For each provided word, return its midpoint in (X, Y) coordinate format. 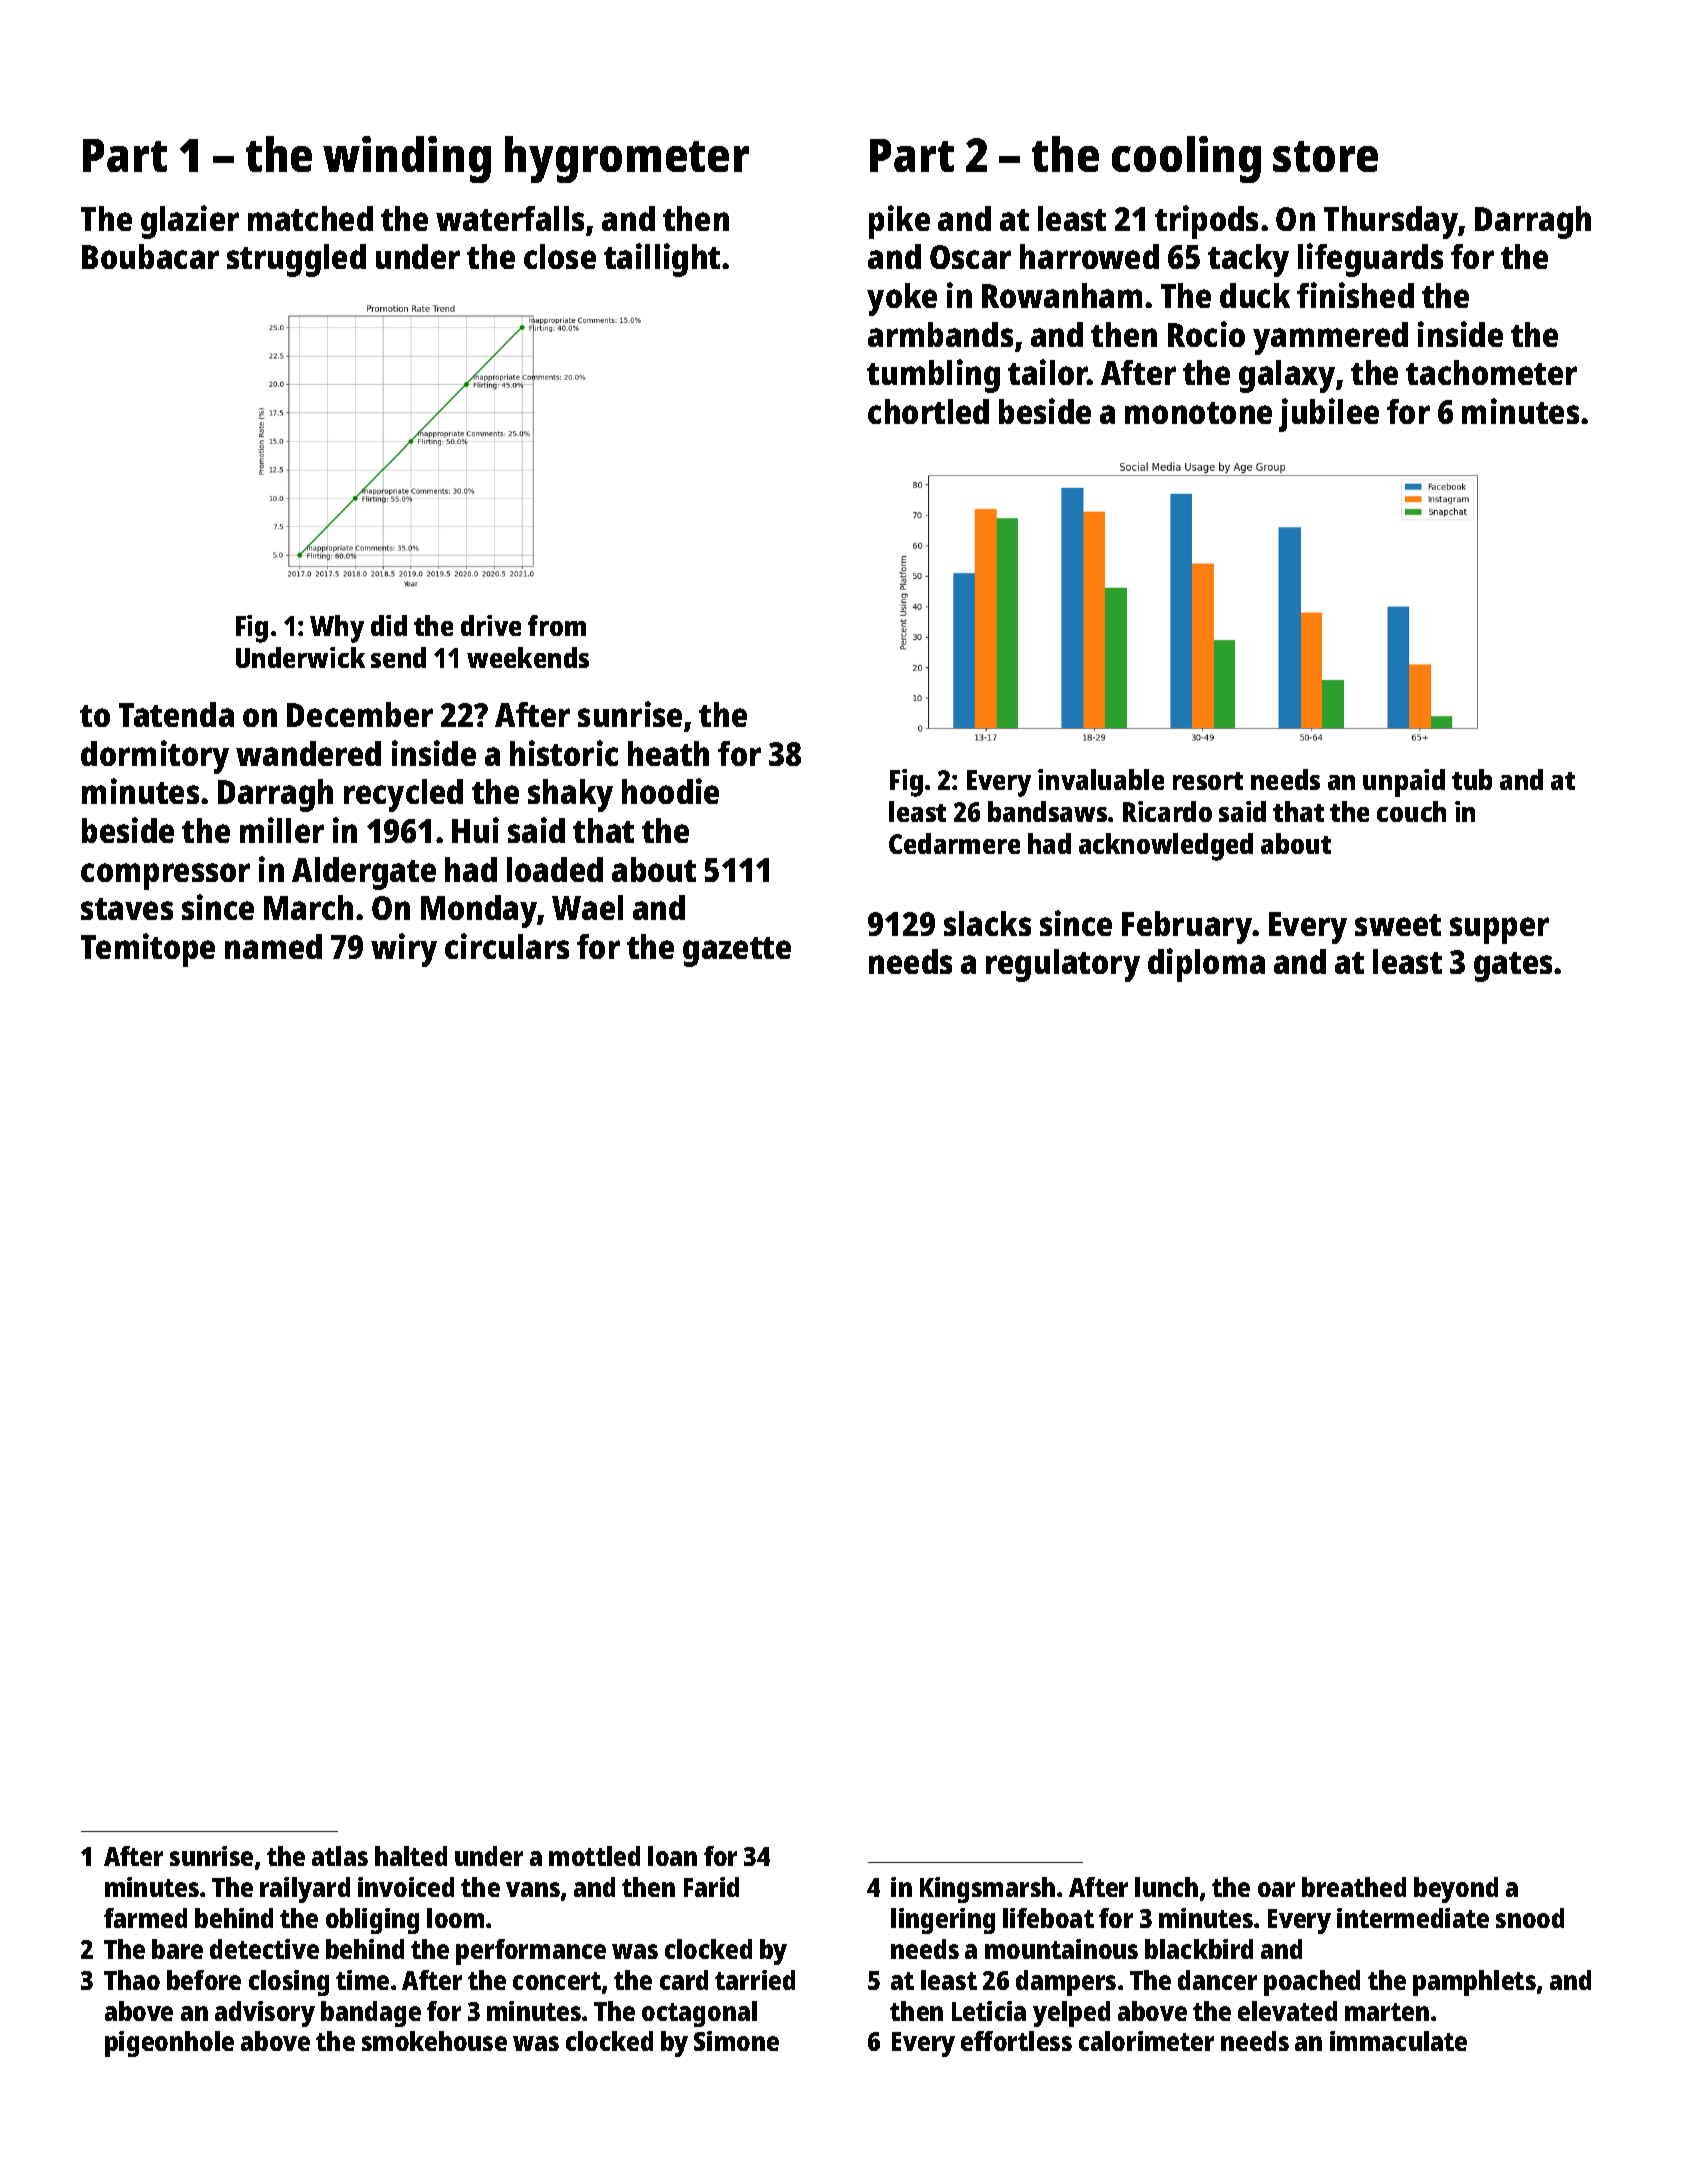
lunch (1166, 1887)
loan (672, 1856)
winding (407, 159)
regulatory (1063, 965)
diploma (1206, 965)
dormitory (155, 757)
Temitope (148, 950)
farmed (145, 1918)
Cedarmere (954, 843)
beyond (1456, 1890)
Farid (711, 1887)
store (1325, 156)
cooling (1186, 159)
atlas (340, 1856)
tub (1472, 779)
